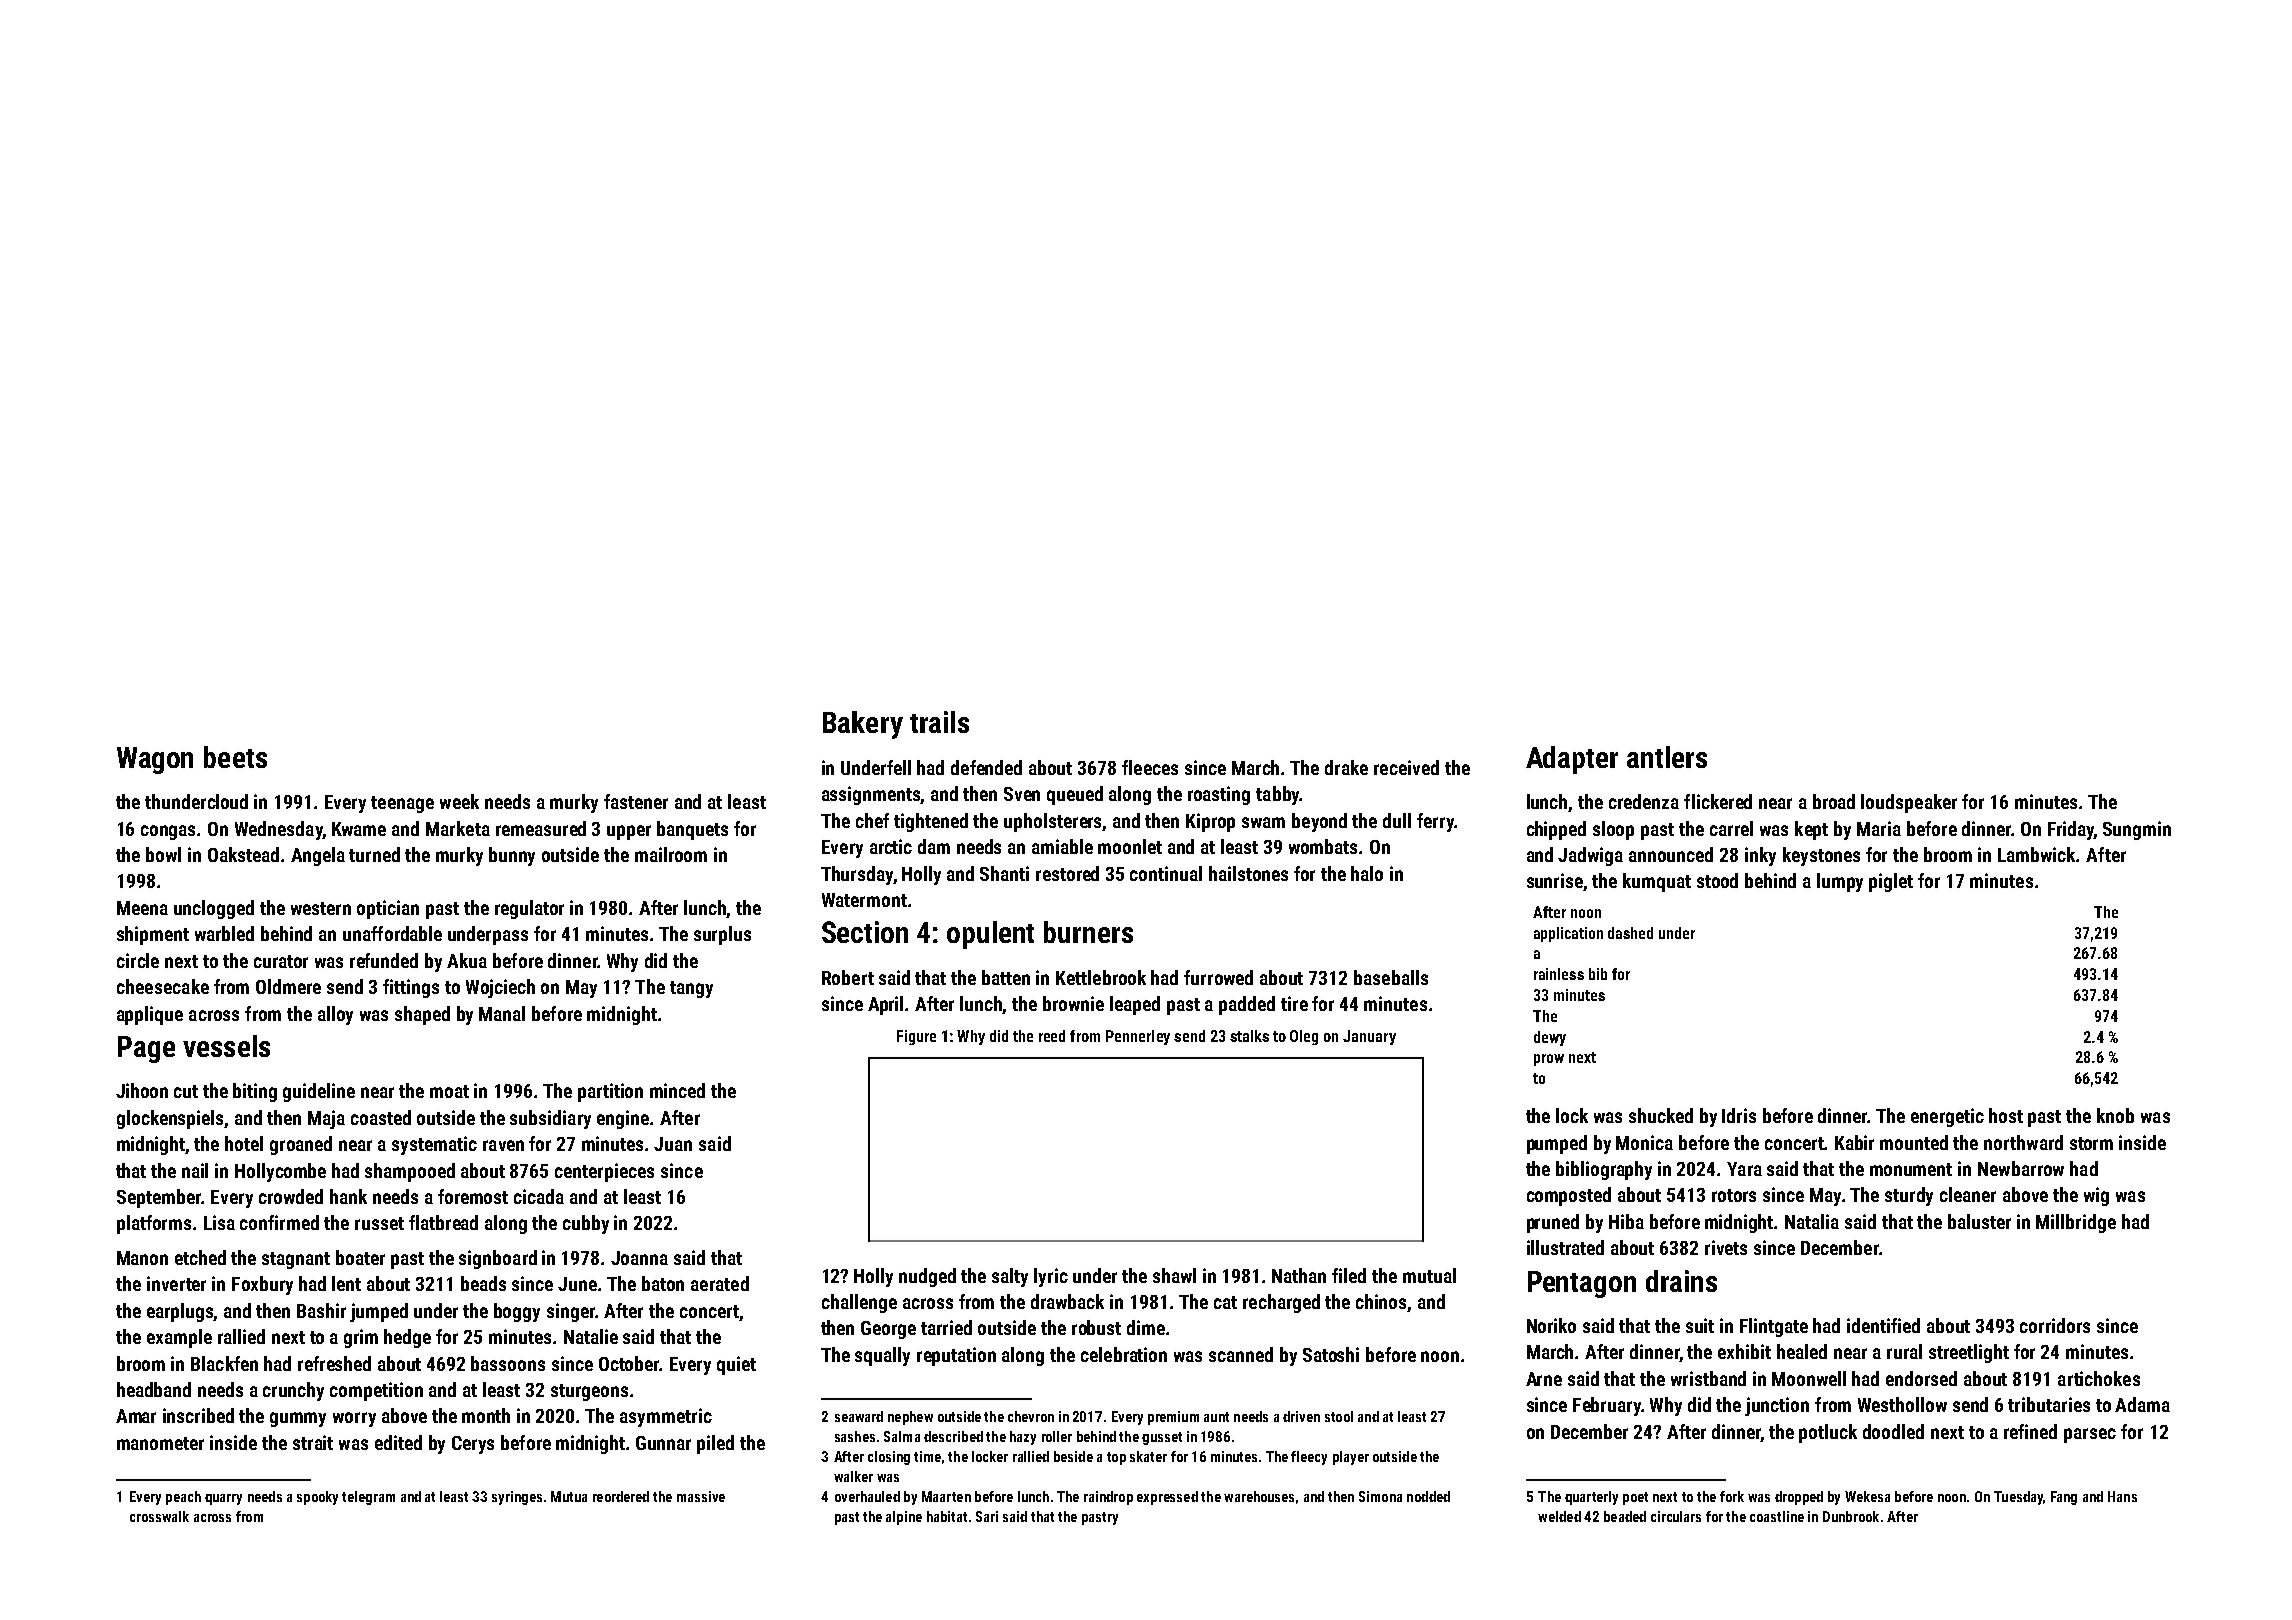 The image size is (2292, 1620). Describe the element at coordinates (473, 1196) in the screenshot. I see `foremost` at that location.
